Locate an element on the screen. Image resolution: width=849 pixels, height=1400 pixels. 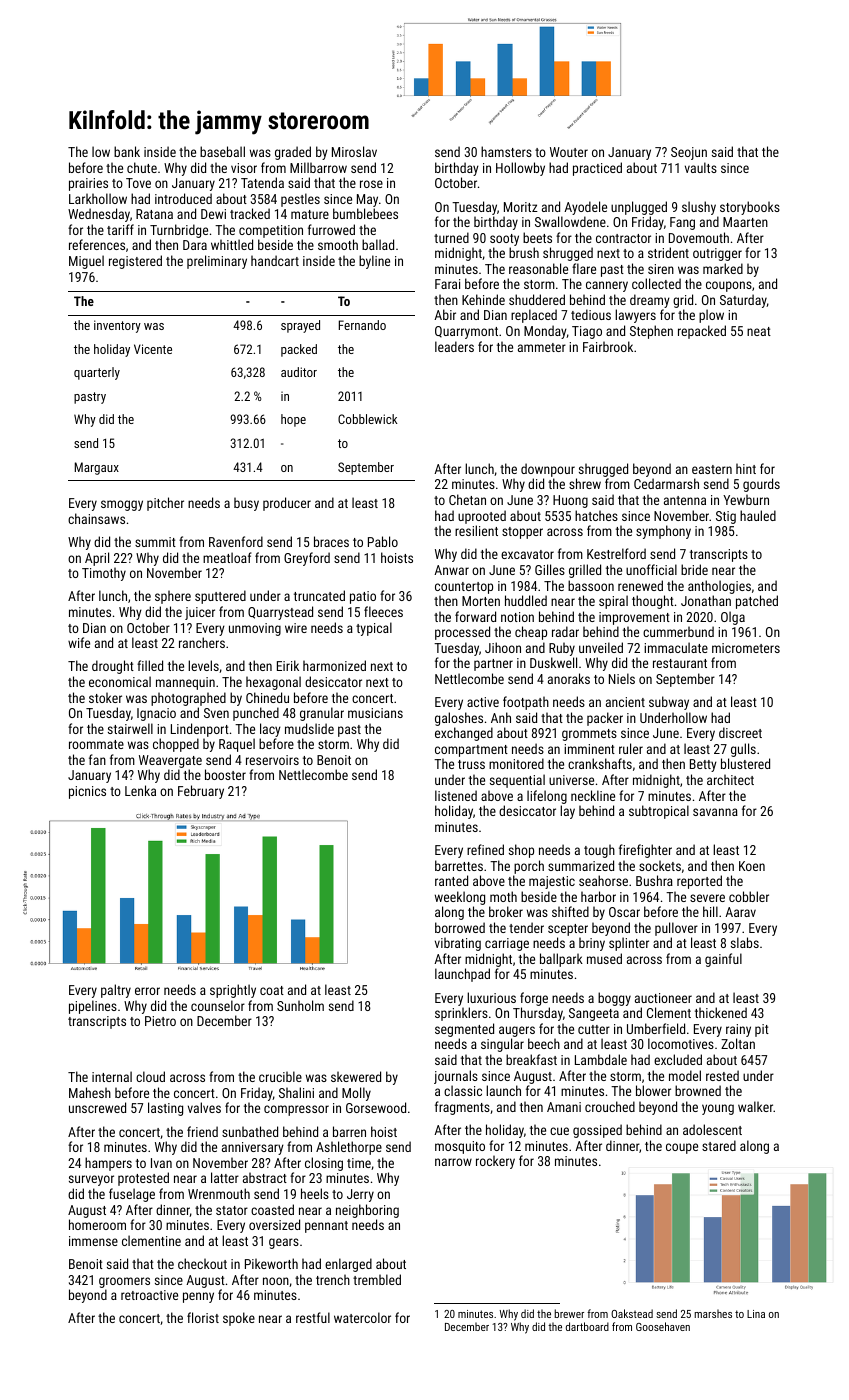
wife is located at coordinates (79, 642).
